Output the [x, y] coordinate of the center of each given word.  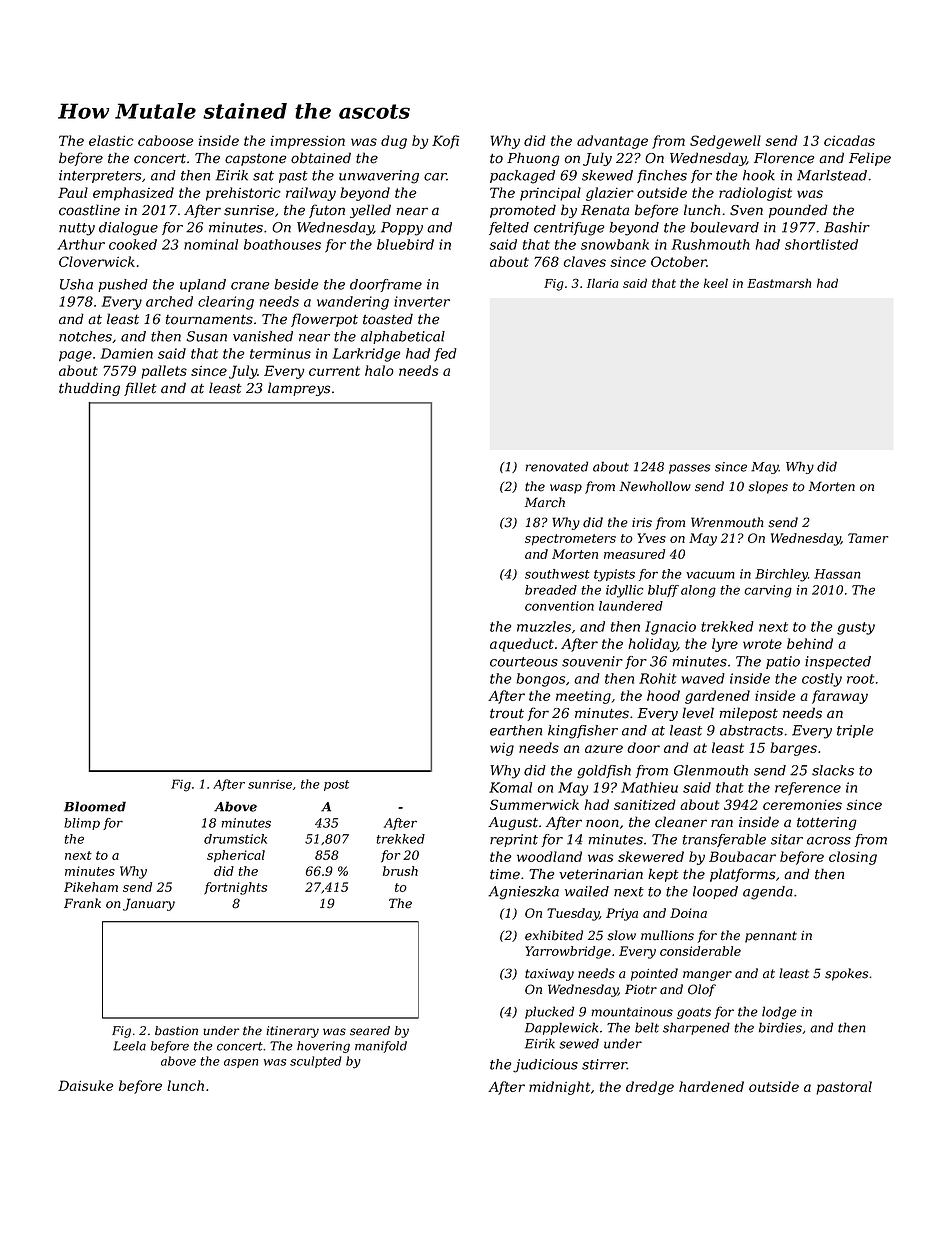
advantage [612, 142]
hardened [711, 1086]
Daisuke [86, 1085]
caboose [166, 140]
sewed [579, 1043]
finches [662, 176]
